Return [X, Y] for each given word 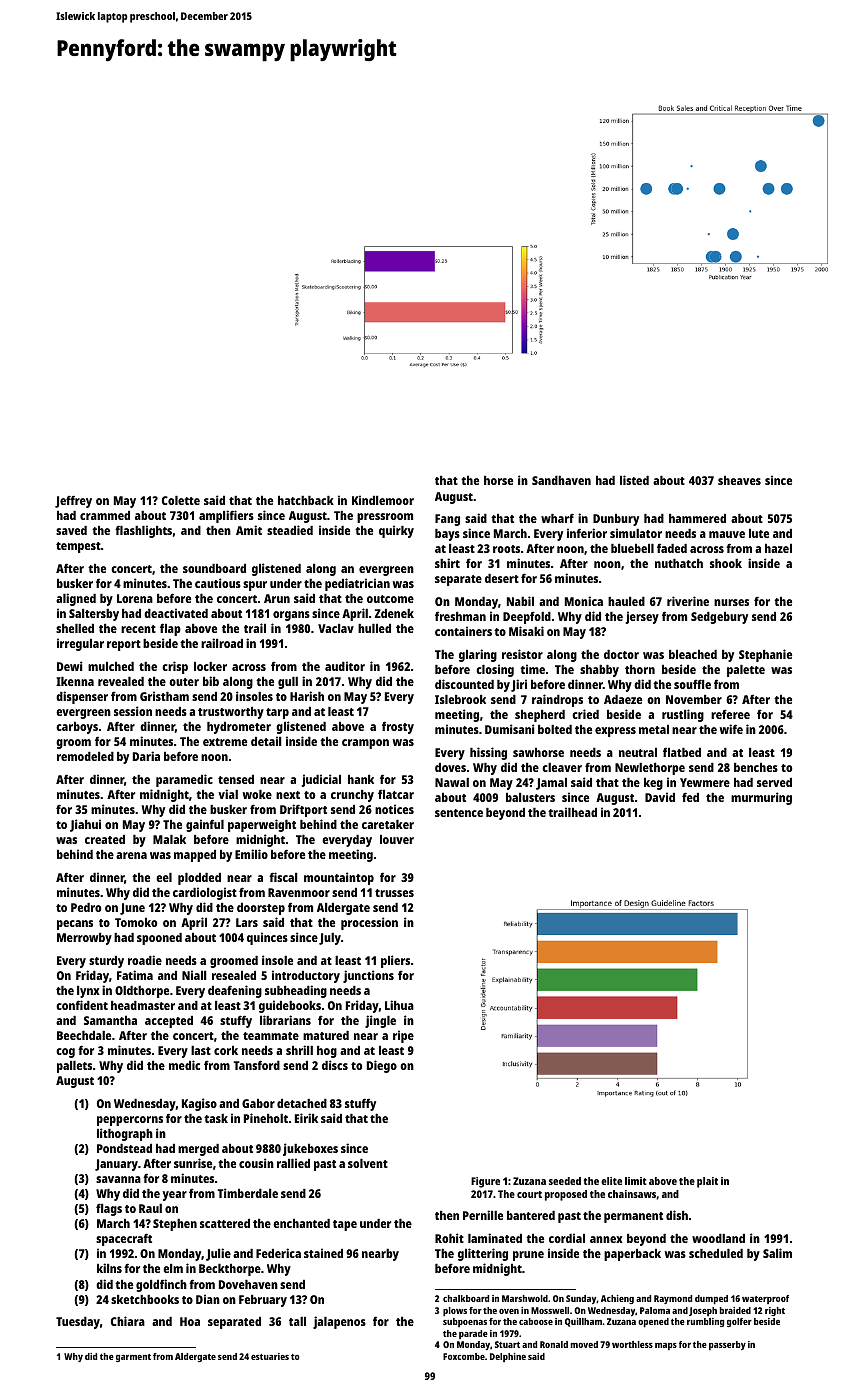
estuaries [270, 1356]
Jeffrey [73, 501]
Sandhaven [561, 480]
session [133, 711]
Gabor [258, 1103]
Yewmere [705, 782]
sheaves [739, 480]
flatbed [682, 752]
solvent [368, 1163]
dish [677, 1215]
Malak [169, 839]
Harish [307, 696]
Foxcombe [464, 1356]
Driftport [303, 810]
